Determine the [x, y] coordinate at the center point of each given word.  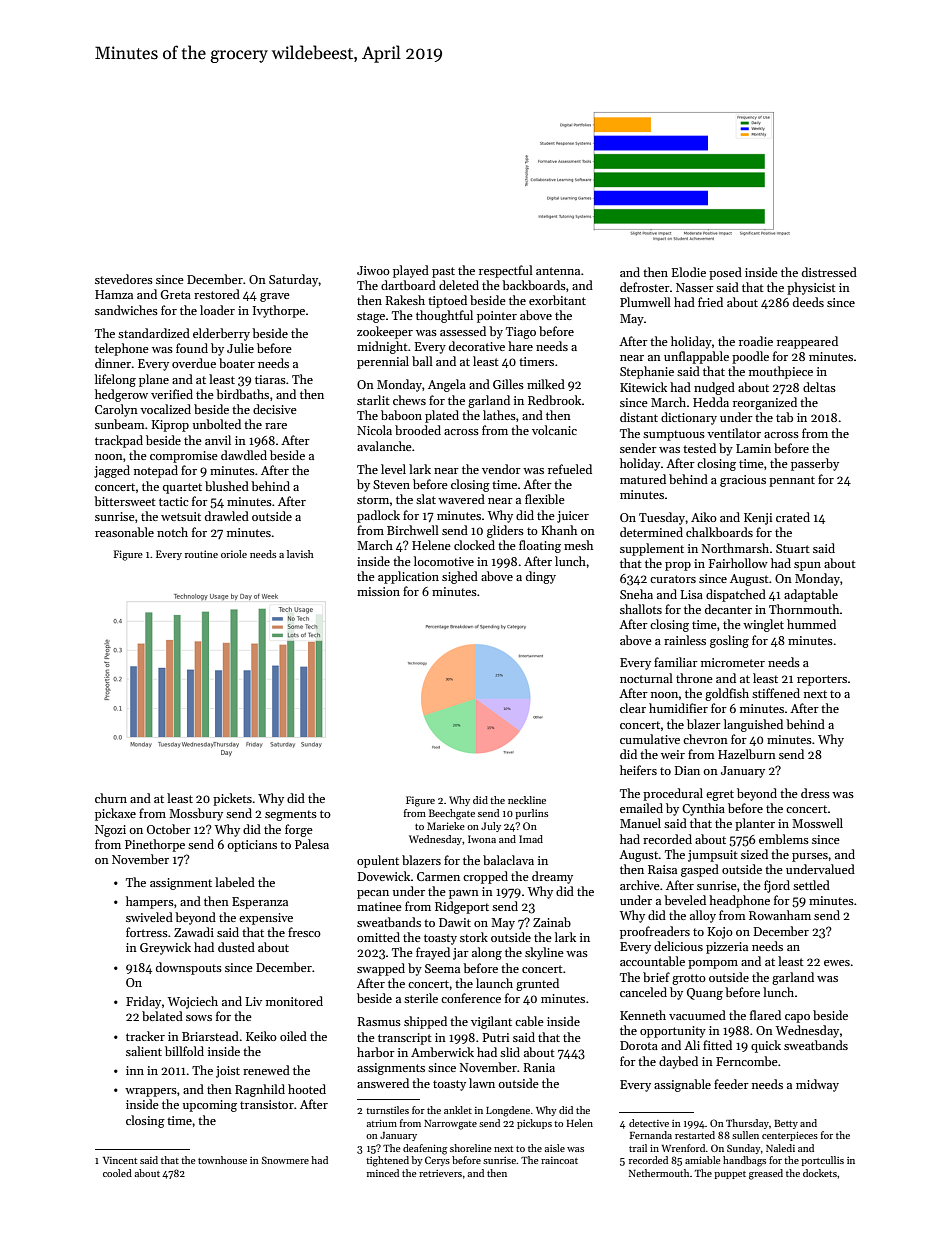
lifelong [115, 380]
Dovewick [384, 876]
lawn [482, 1083]
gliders [505, 531]
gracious [743, 481]
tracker [145, 1036]
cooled [117, 1173]
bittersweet [125, 501]
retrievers [440, 1173]
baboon [401, 415]
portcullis [822, 1161]
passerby [815, 464]
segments [291, 815]
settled [811, 885]
